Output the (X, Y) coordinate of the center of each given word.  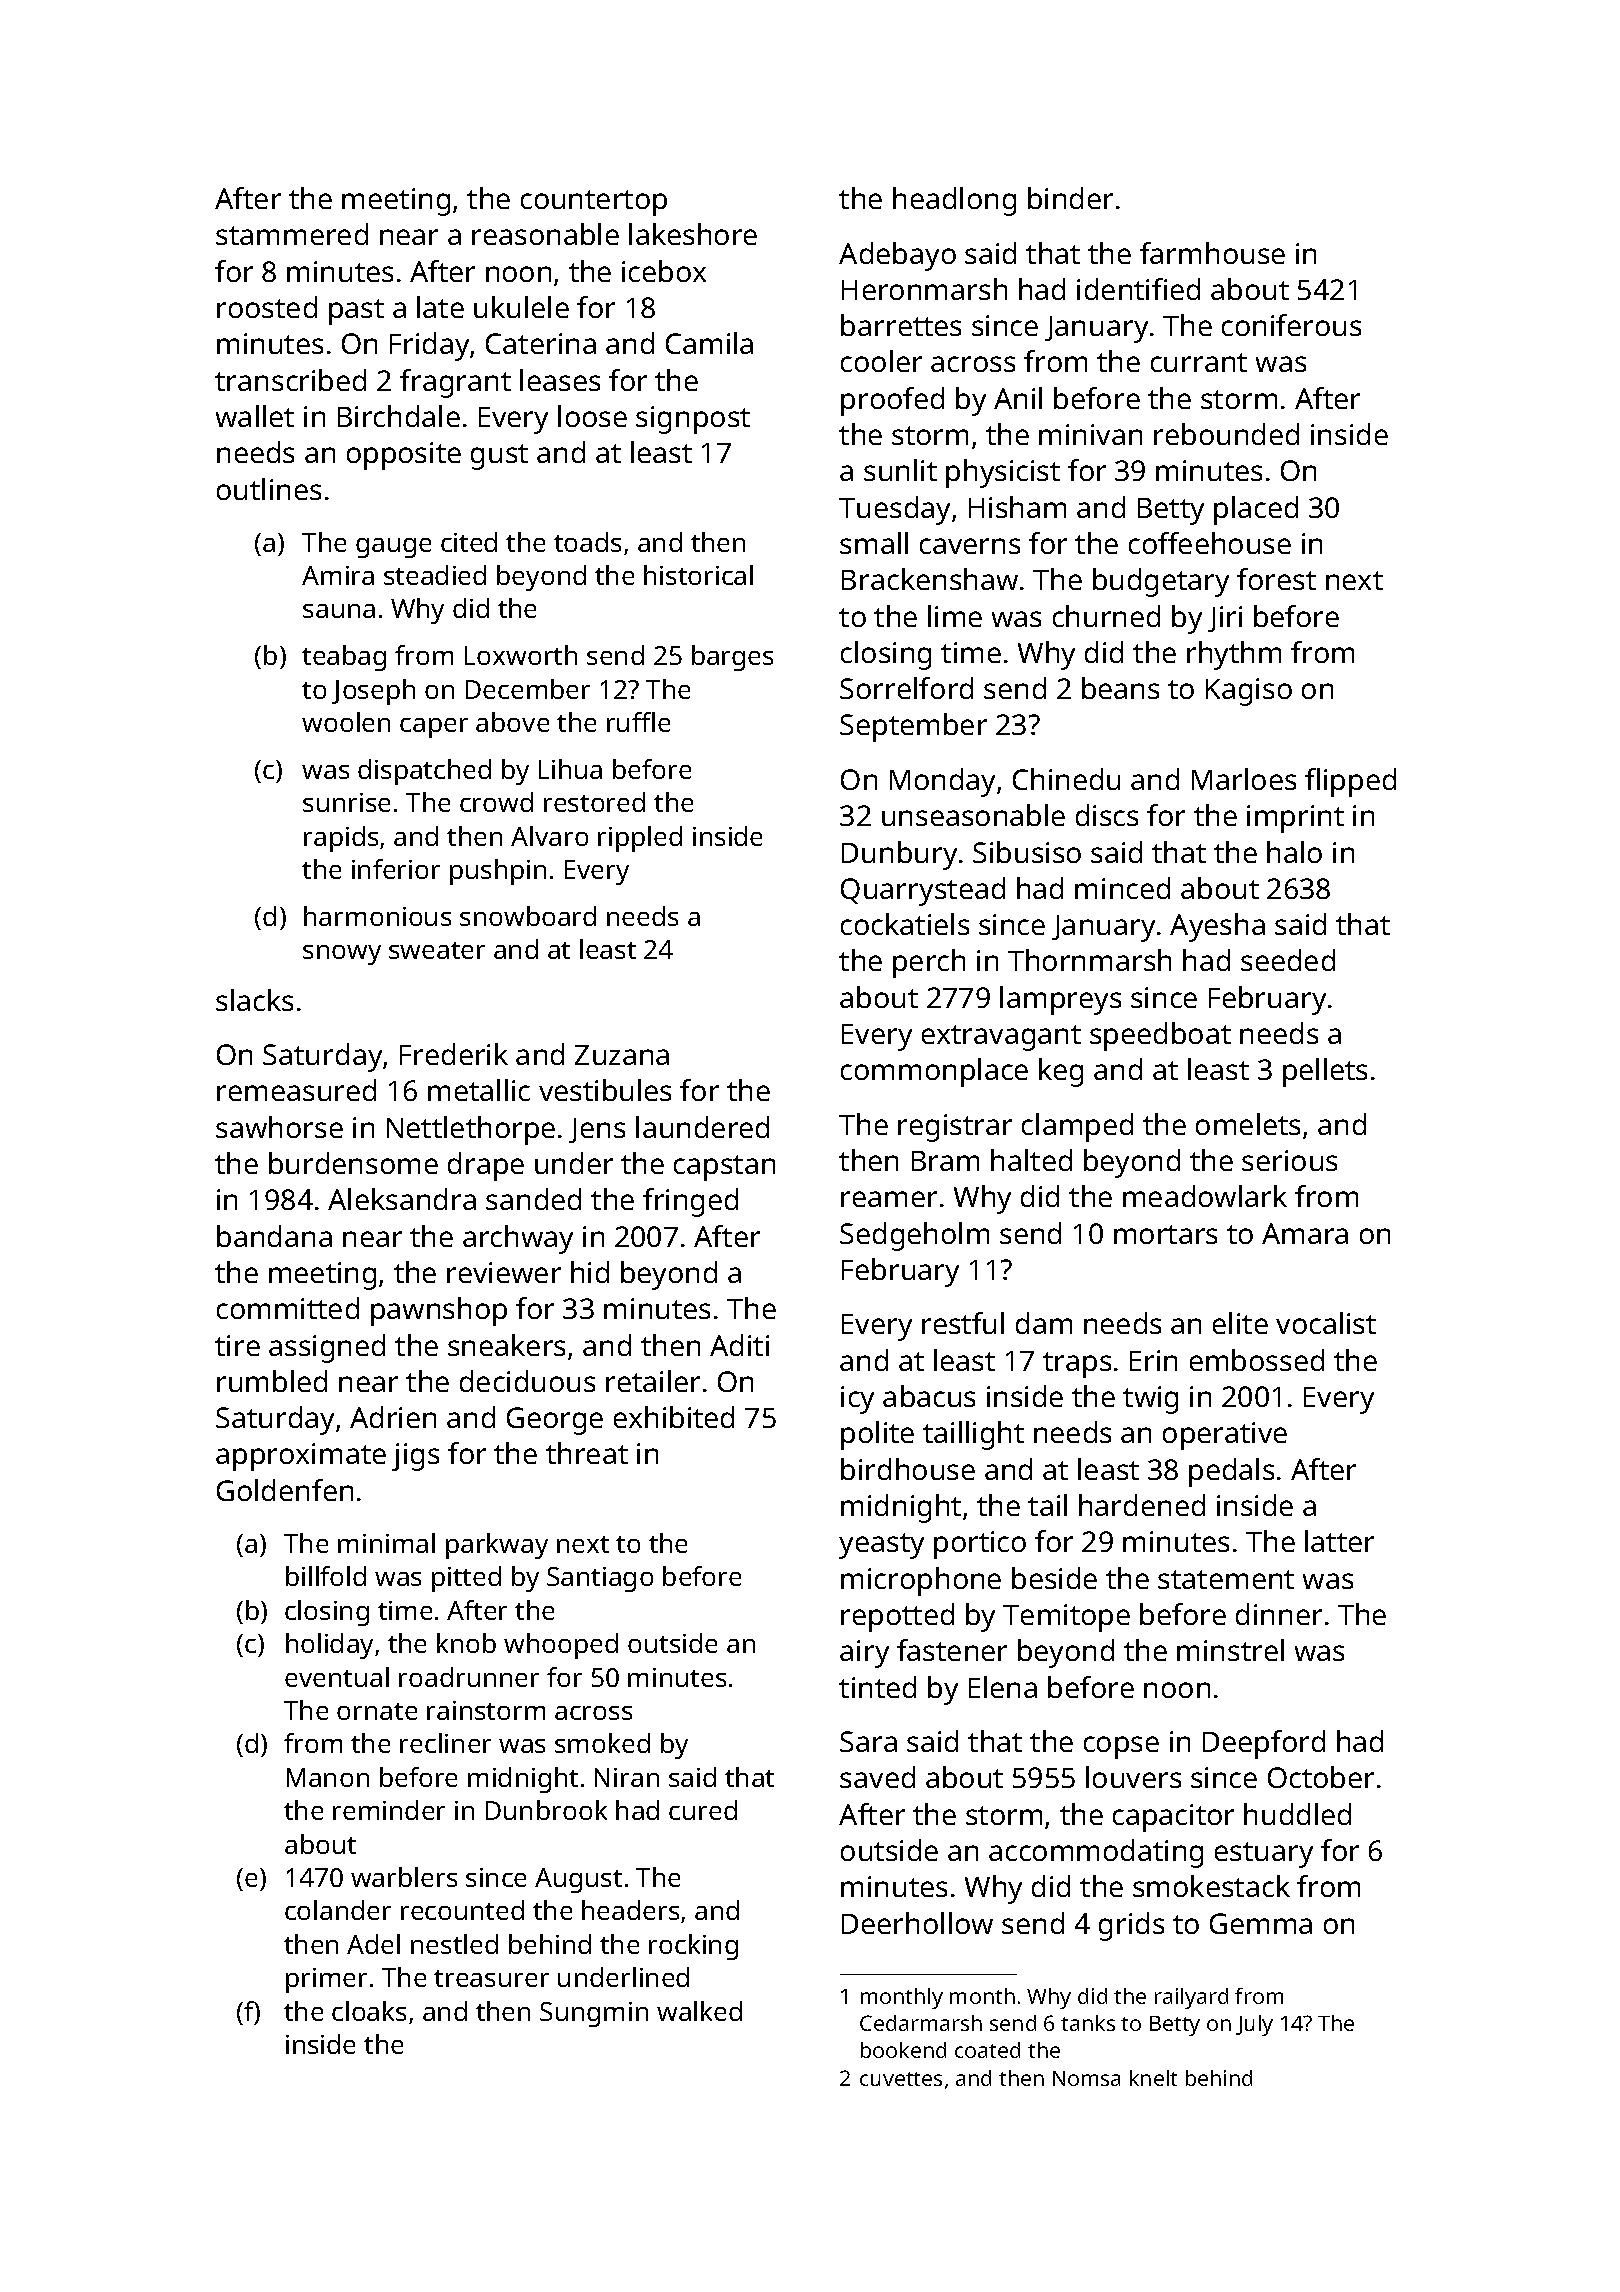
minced (1122, 888)
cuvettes (901, 2079)
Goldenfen (285, 1490)
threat (587, 1453)
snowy (342, 955)
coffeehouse (1210, 543)
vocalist (1326, 1323)
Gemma (1261, 1923)
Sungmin (594, 2014)
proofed (892, 401)
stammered (292, 234)
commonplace (934, 1072)
